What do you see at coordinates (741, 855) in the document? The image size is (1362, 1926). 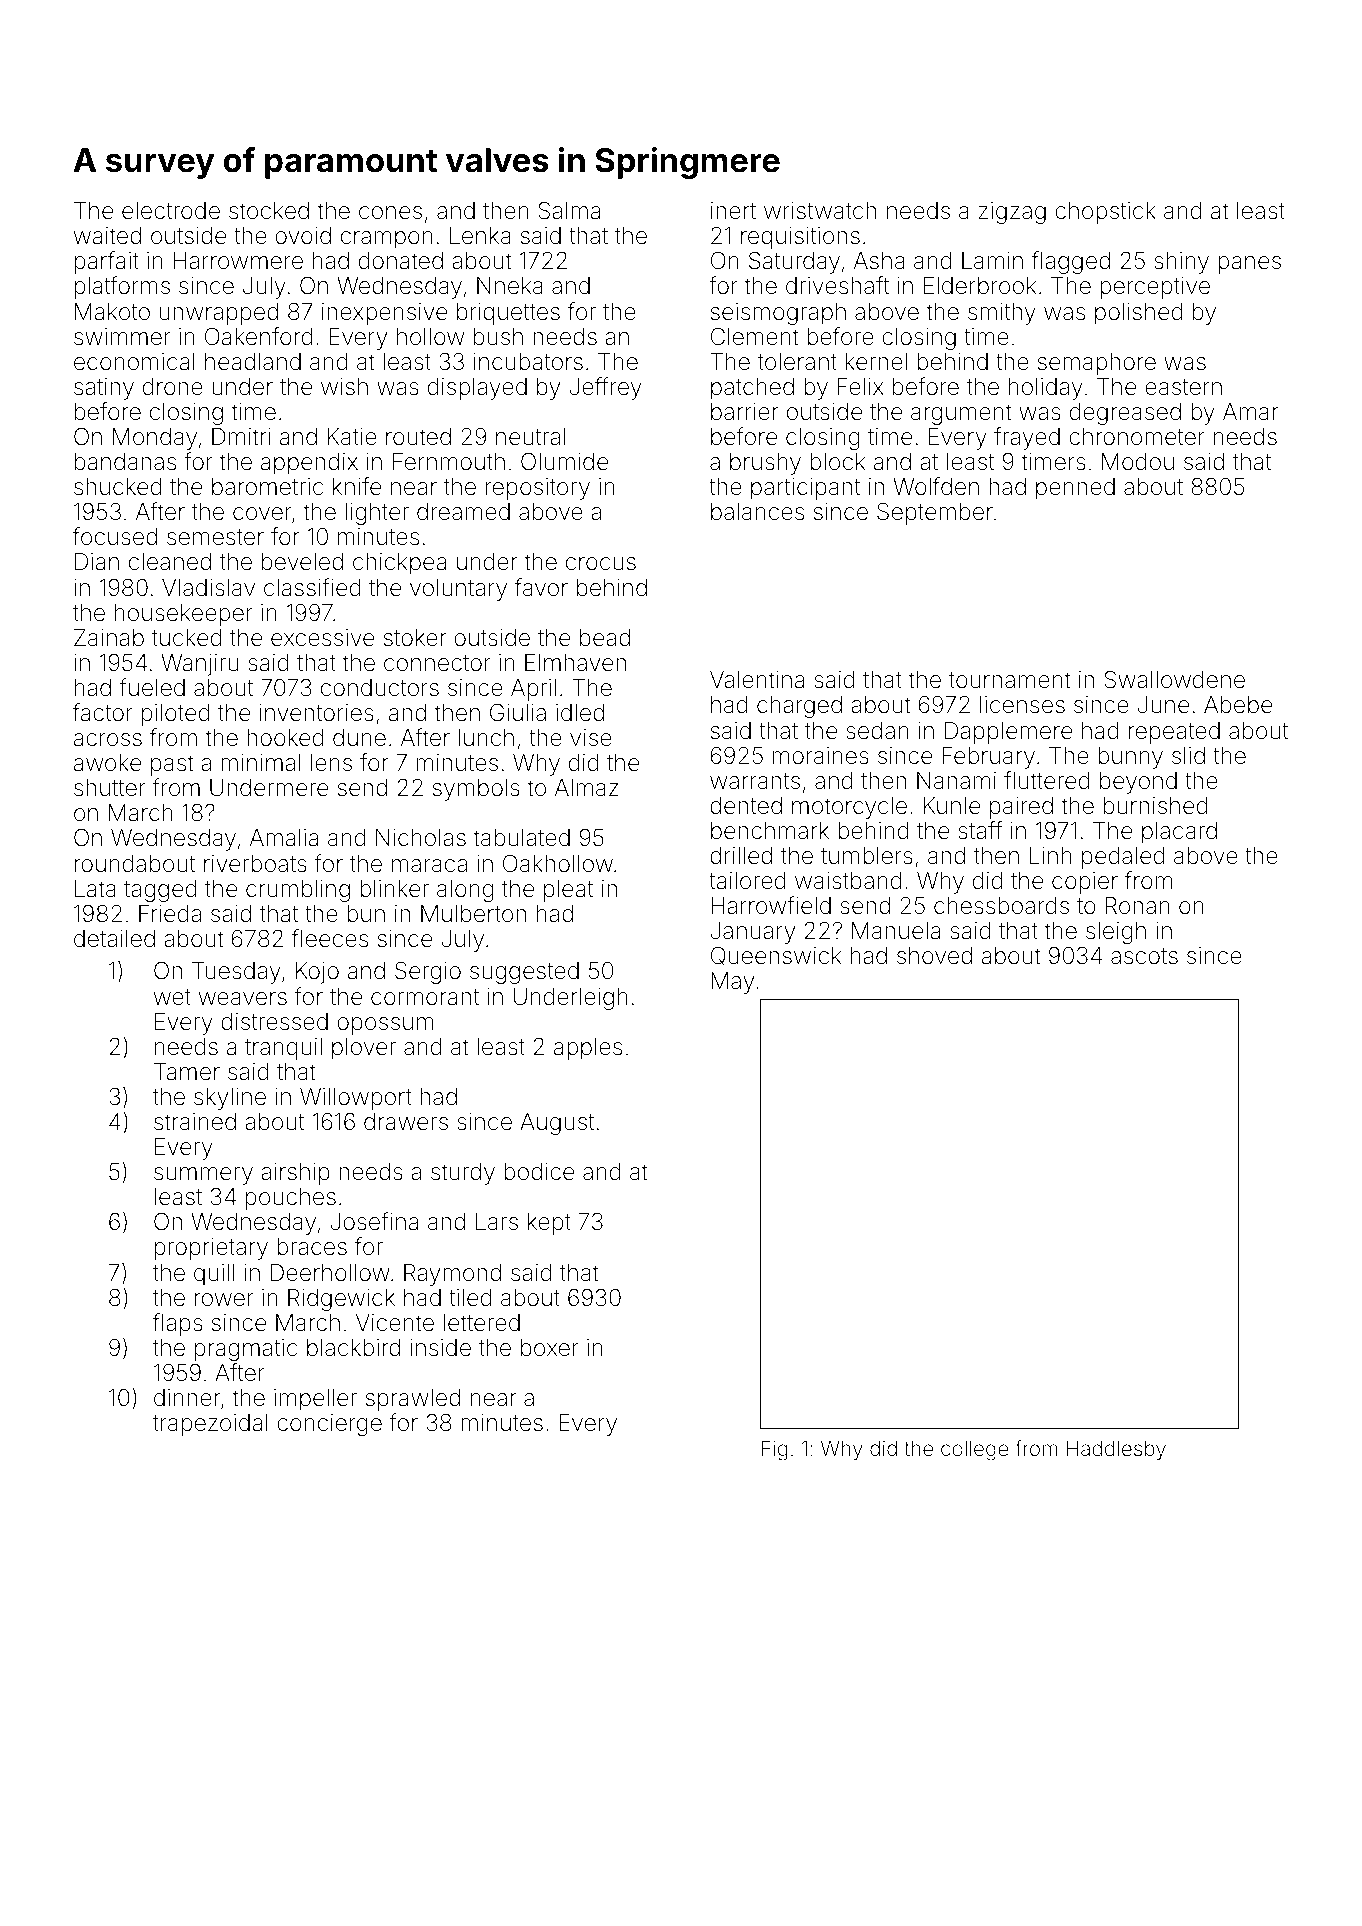 I see `drilled` at bounding box center [741, 855].
